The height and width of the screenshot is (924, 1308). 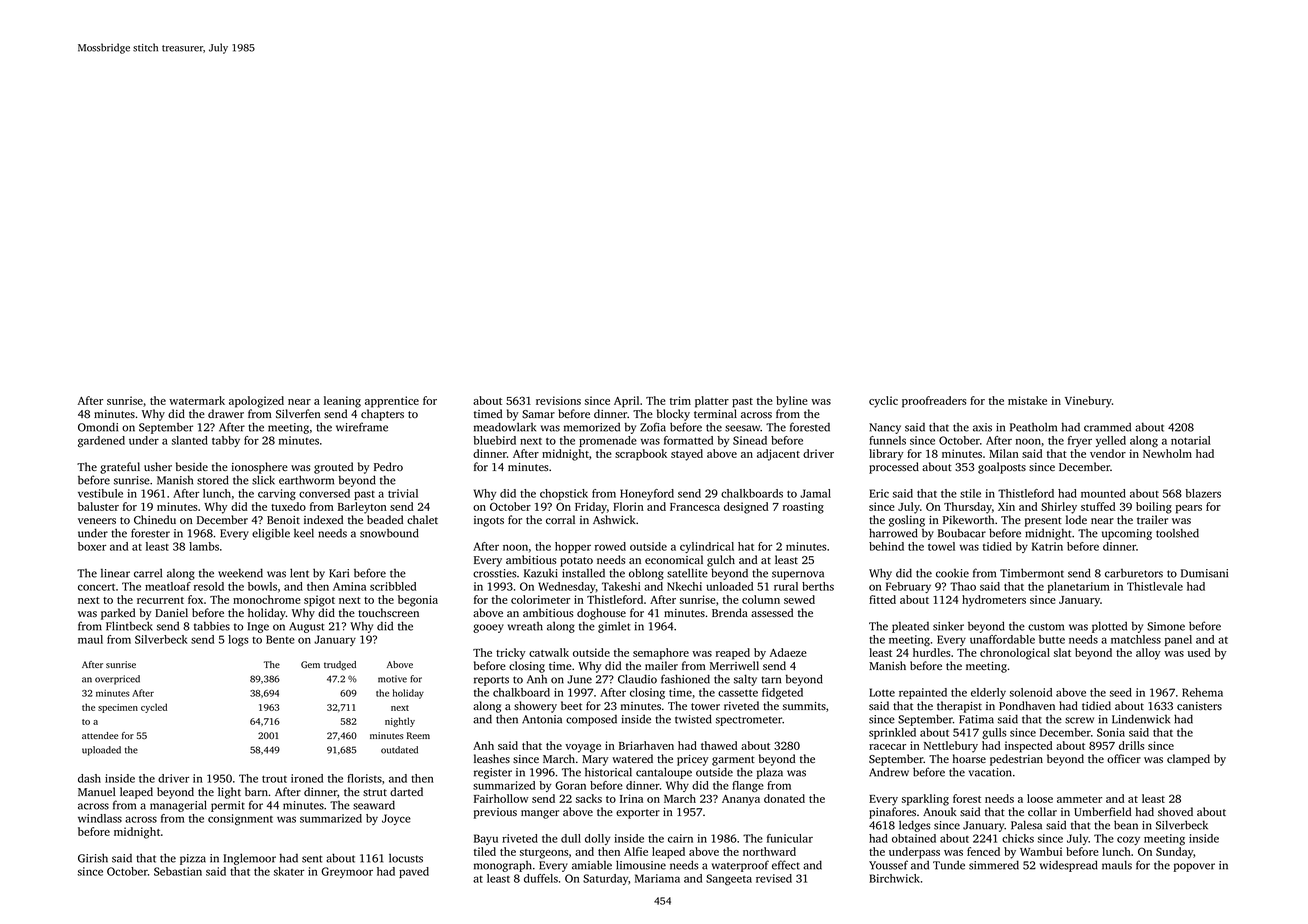 I want to click on Eric, so click(x=879, y=493).
